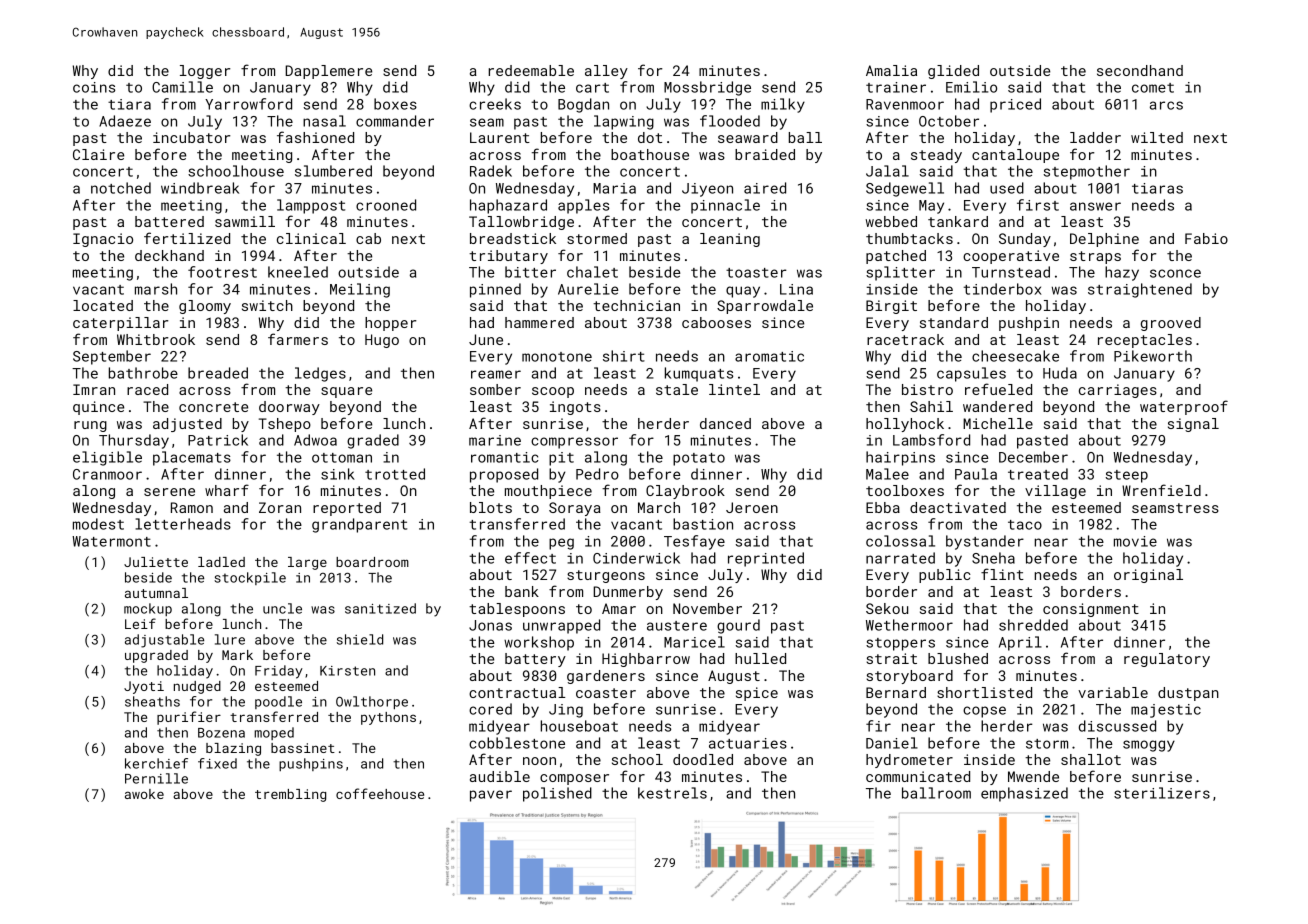  I want to click on lapwing, so click(624, 122).
